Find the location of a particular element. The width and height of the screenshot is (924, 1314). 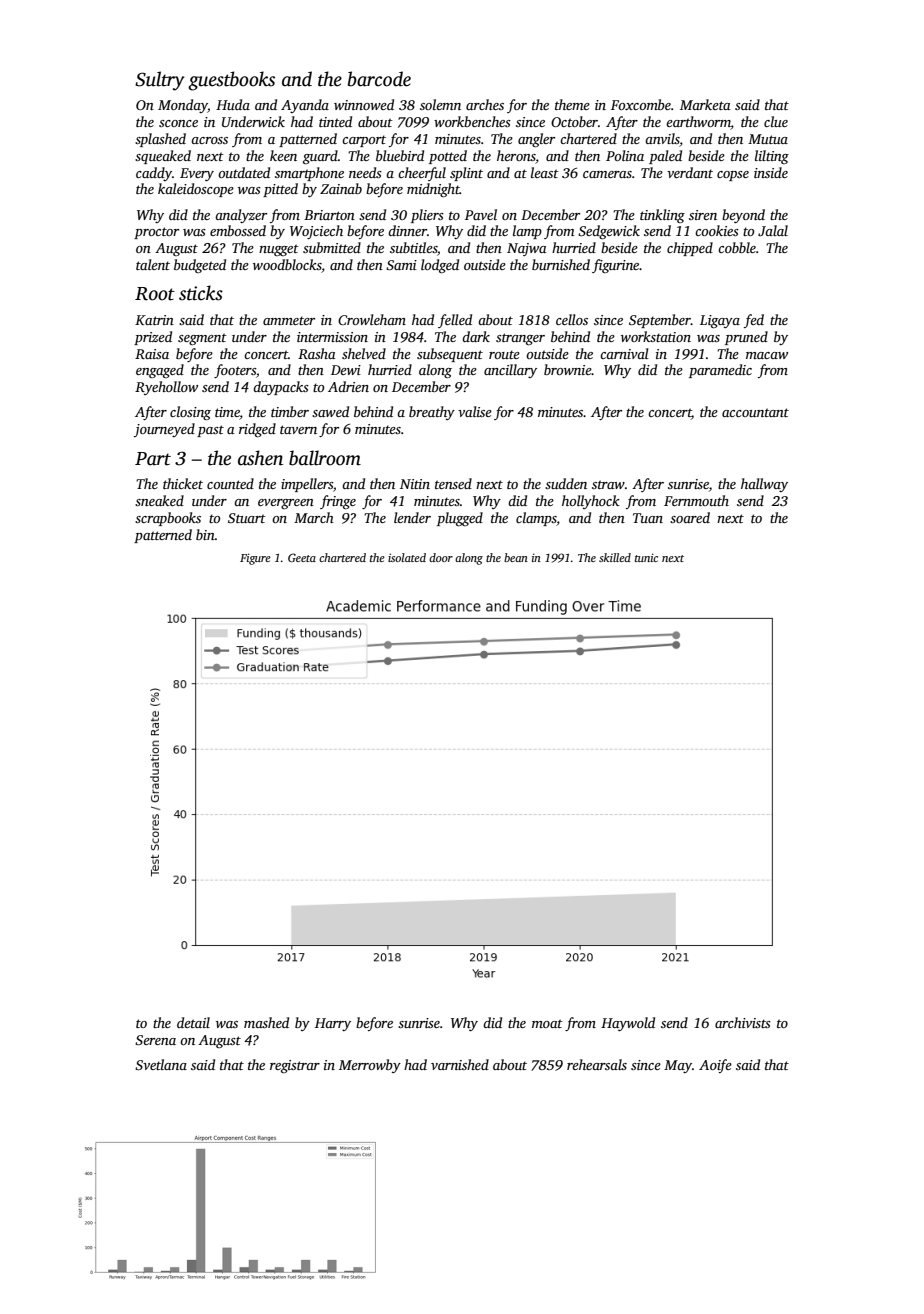

tensed is located at coordinates (453, 483).
